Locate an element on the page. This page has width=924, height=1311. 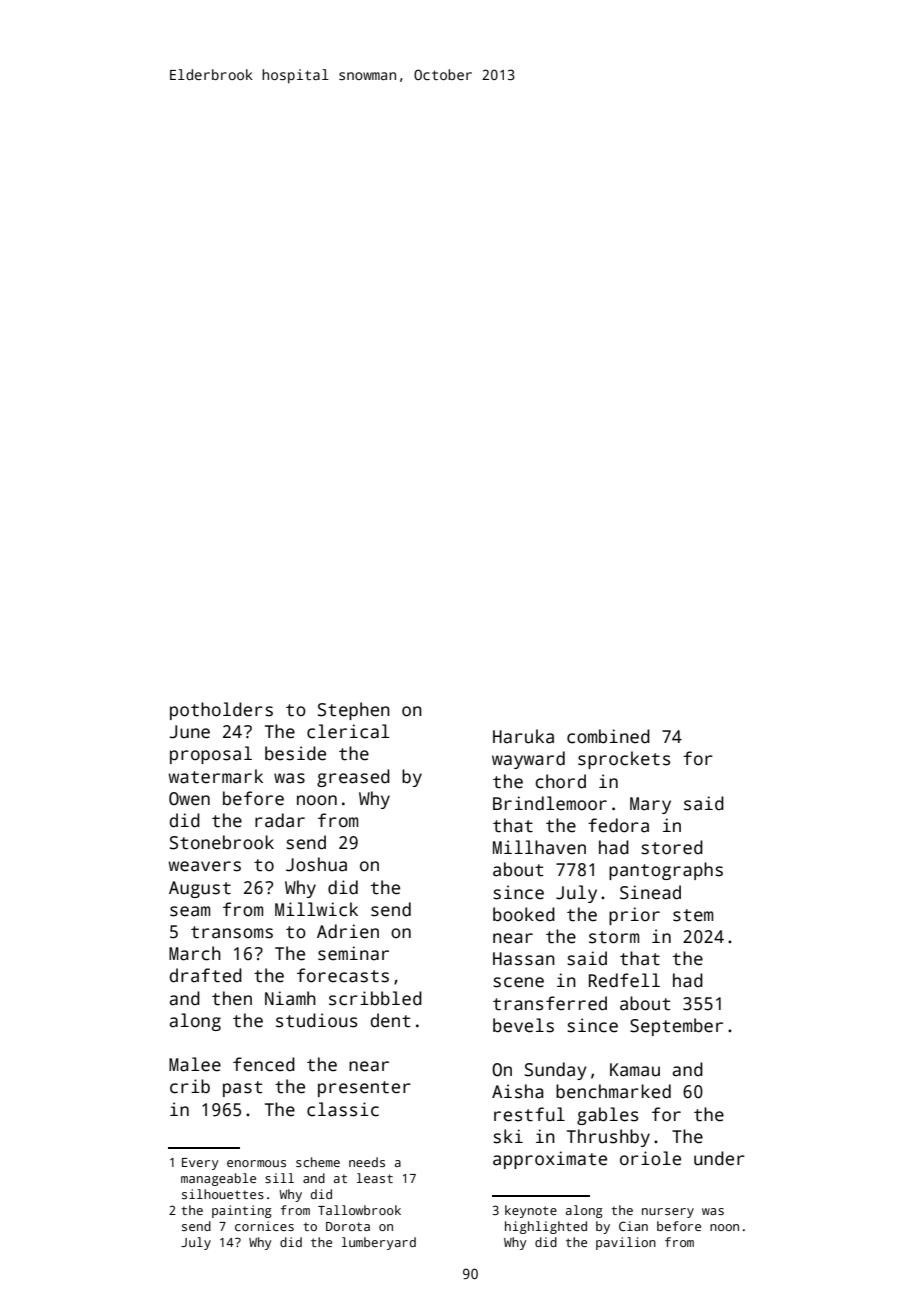
then is located at coordinates (232, 998).
